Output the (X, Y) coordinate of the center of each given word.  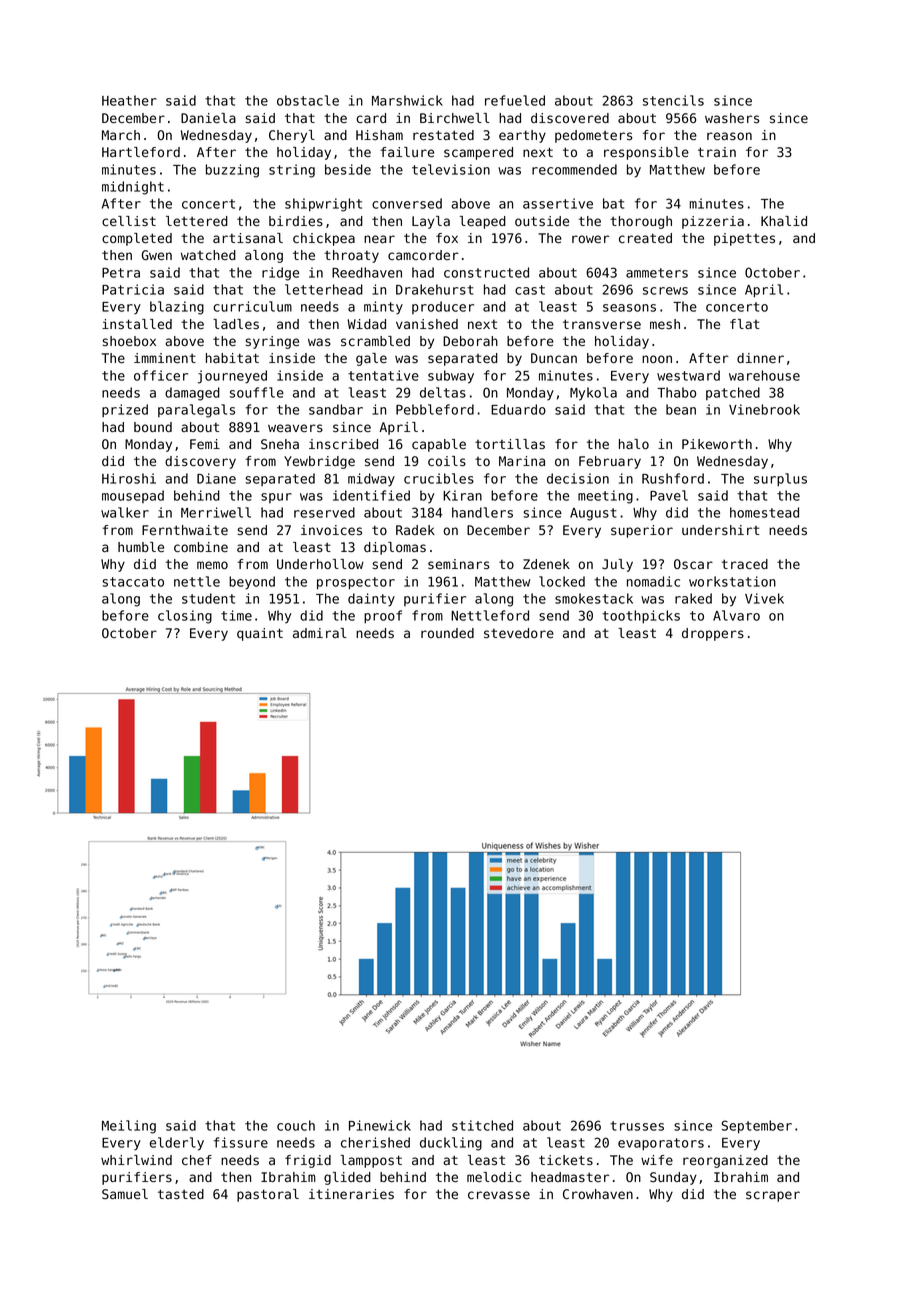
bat (613, 203)
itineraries (351, 1194)
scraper (773, 1196)
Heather (129, 100)
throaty (351, 256)
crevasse (499, 1195)
